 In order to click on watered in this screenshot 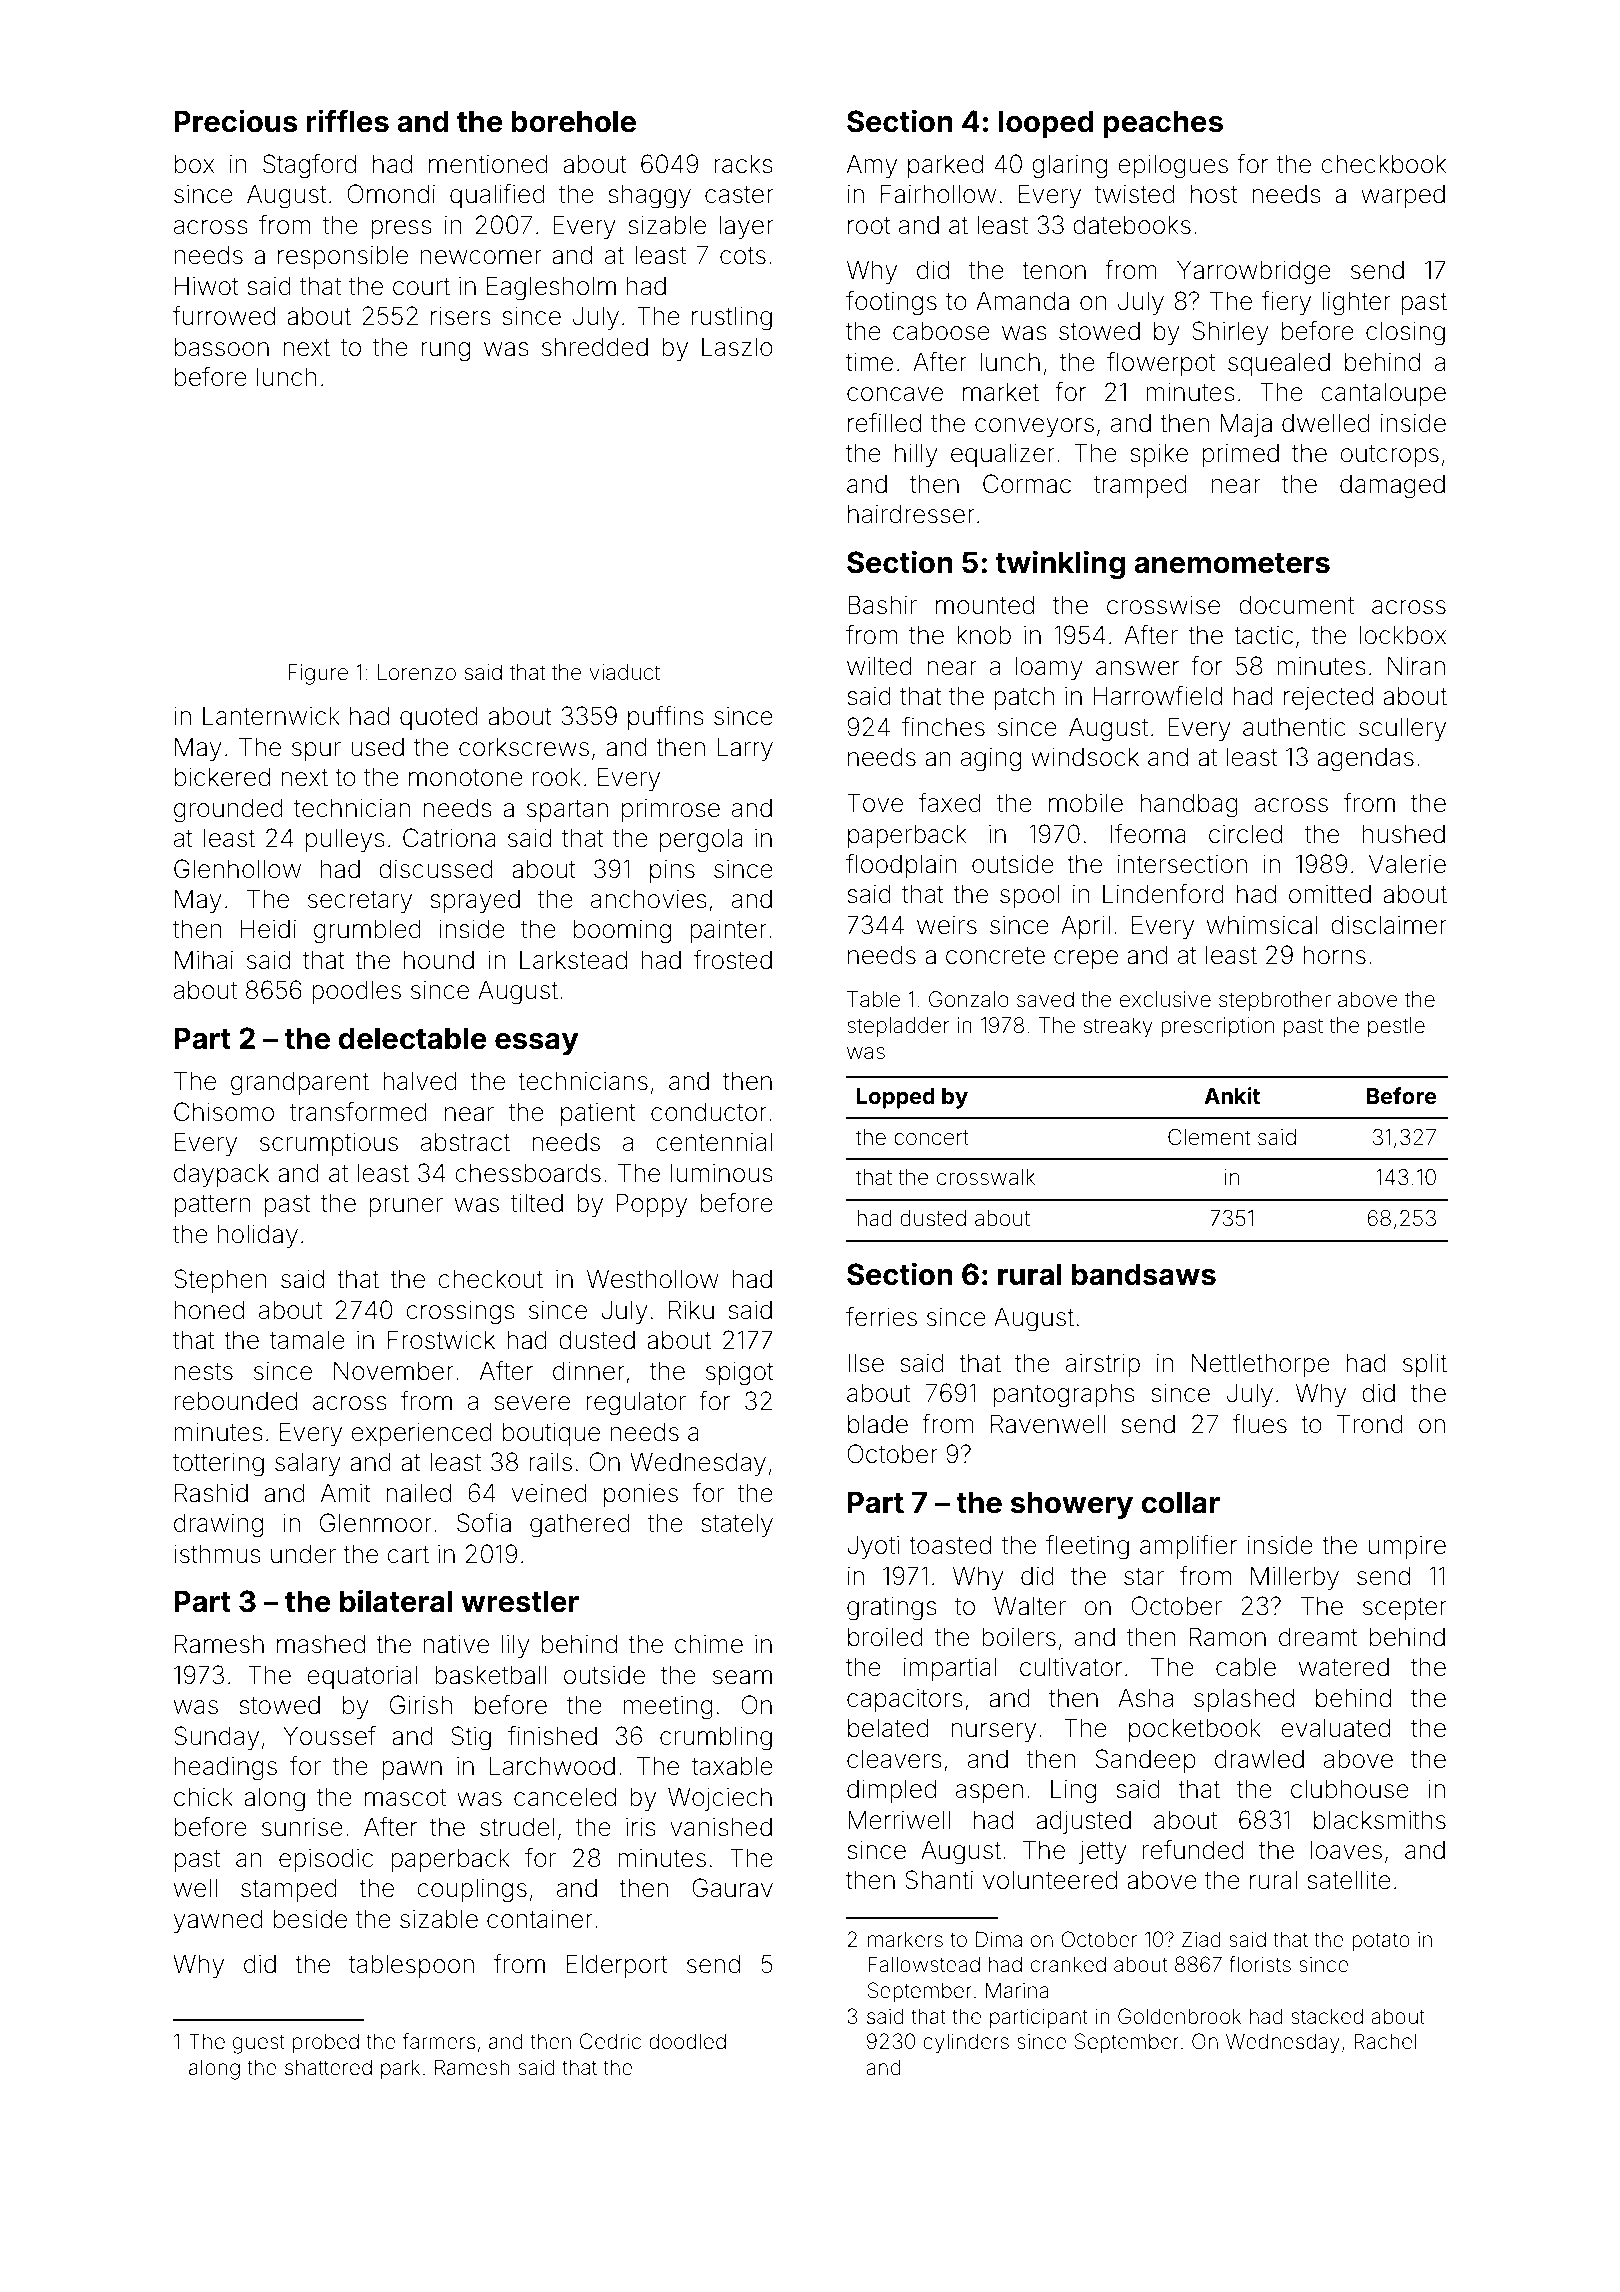, I will do `click(1344, 1667)`.
